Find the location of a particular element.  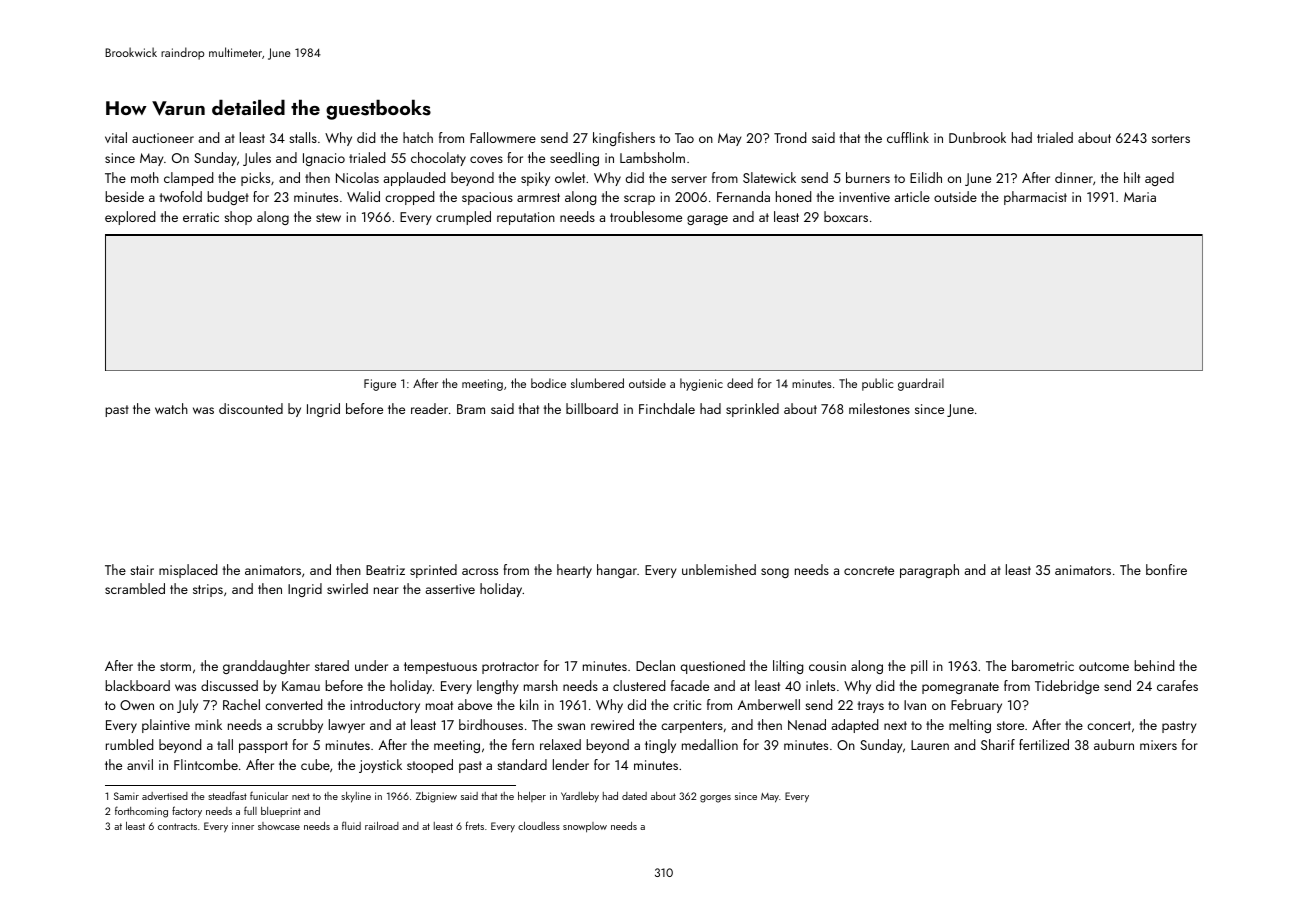

cufflink is located at coordinates (908, 137).
